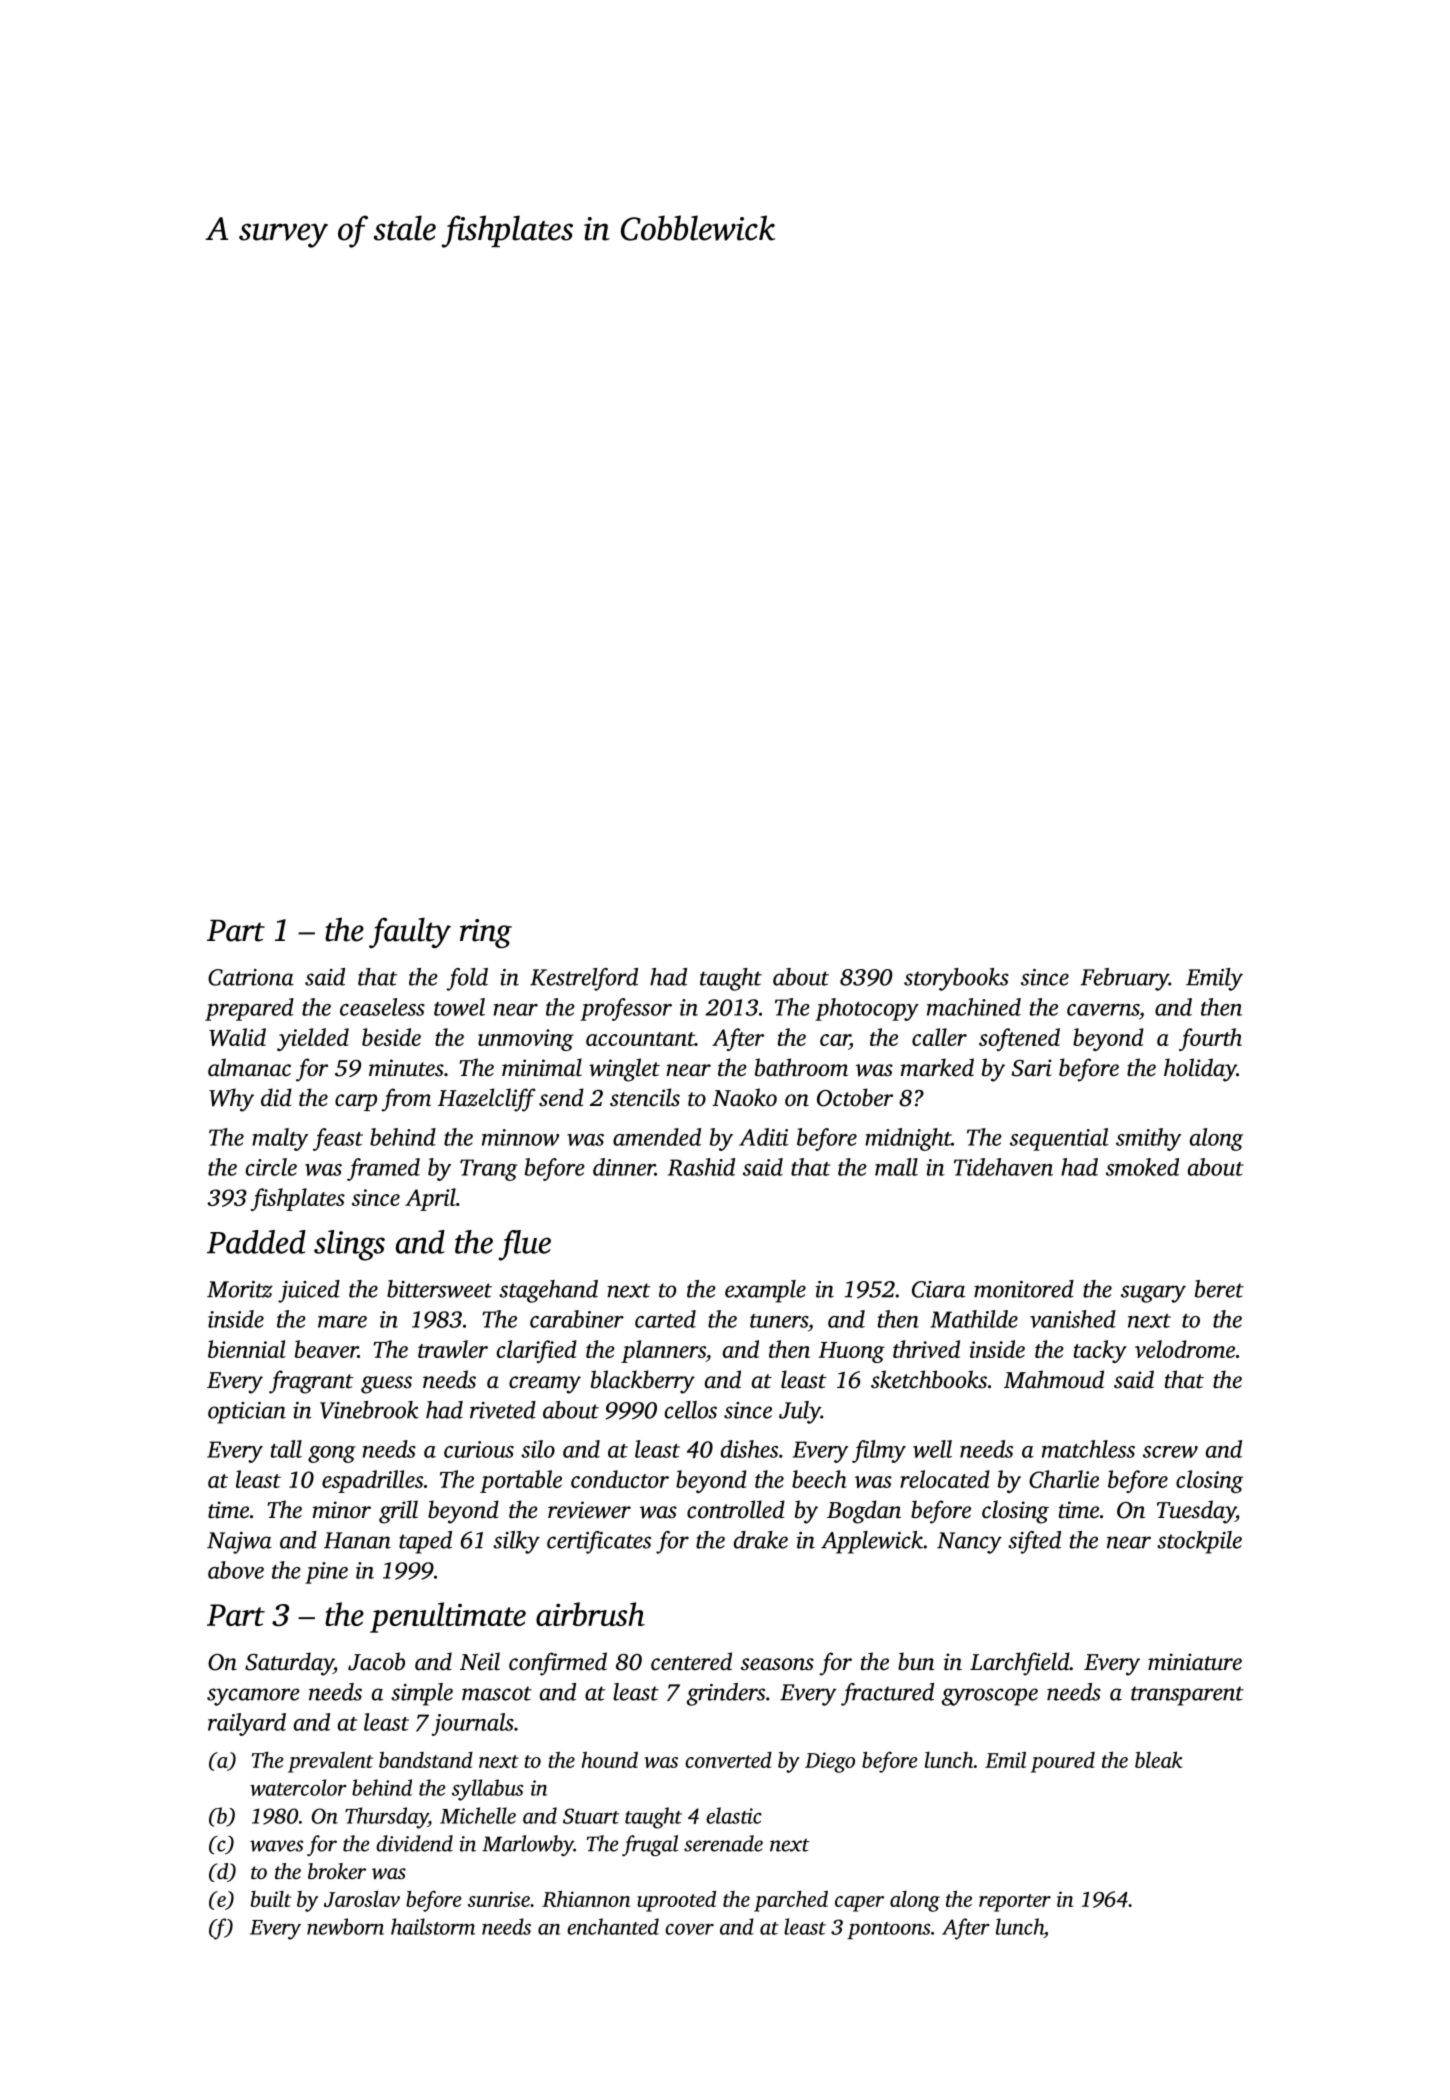  What do you see at coordinates (643, 1382) in the screenshot?
I see `blackberry` at bounding box center [643, 1382].
